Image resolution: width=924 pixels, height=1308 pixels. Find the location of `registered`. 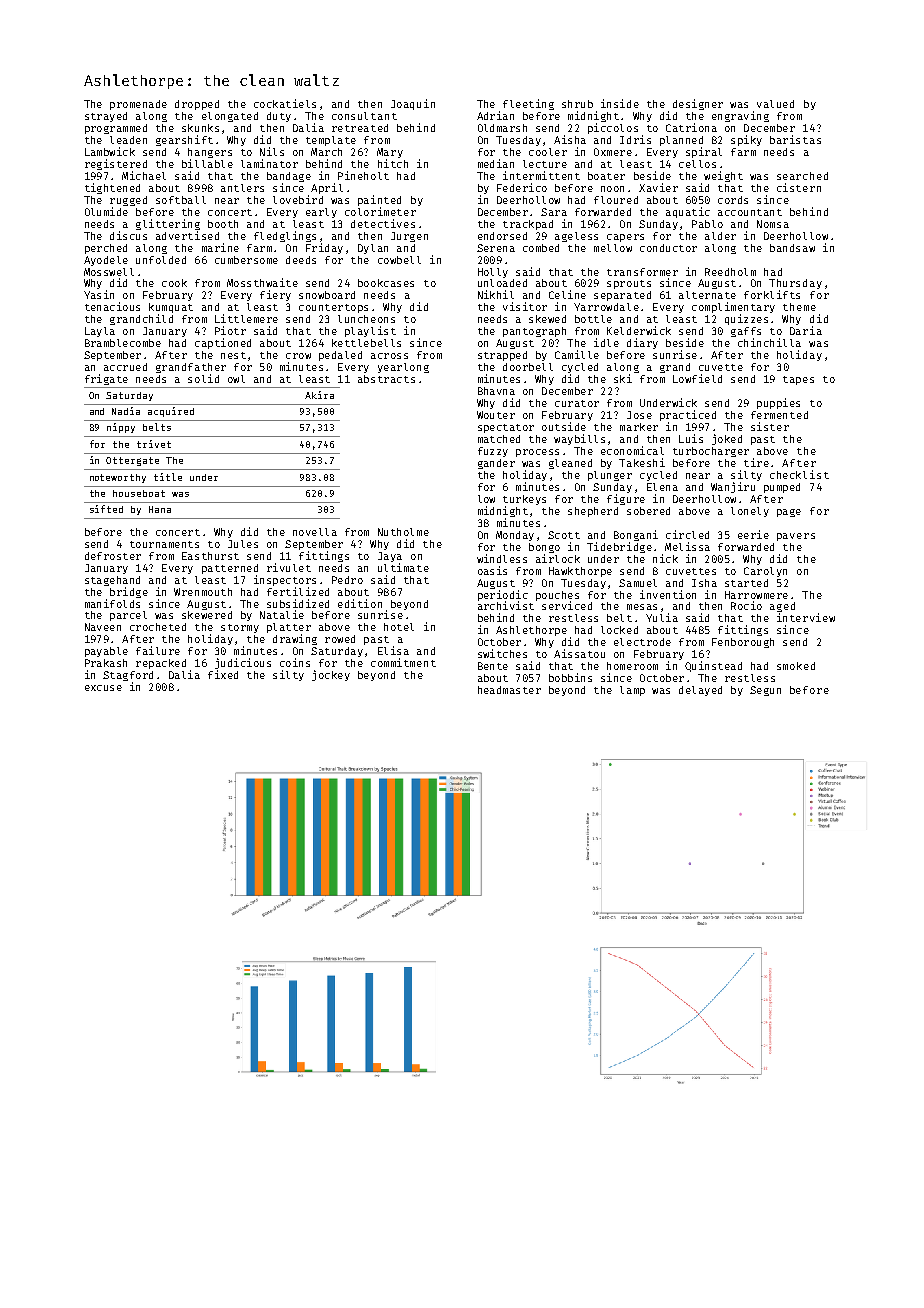

registered is located at coordinates (116, 164).
